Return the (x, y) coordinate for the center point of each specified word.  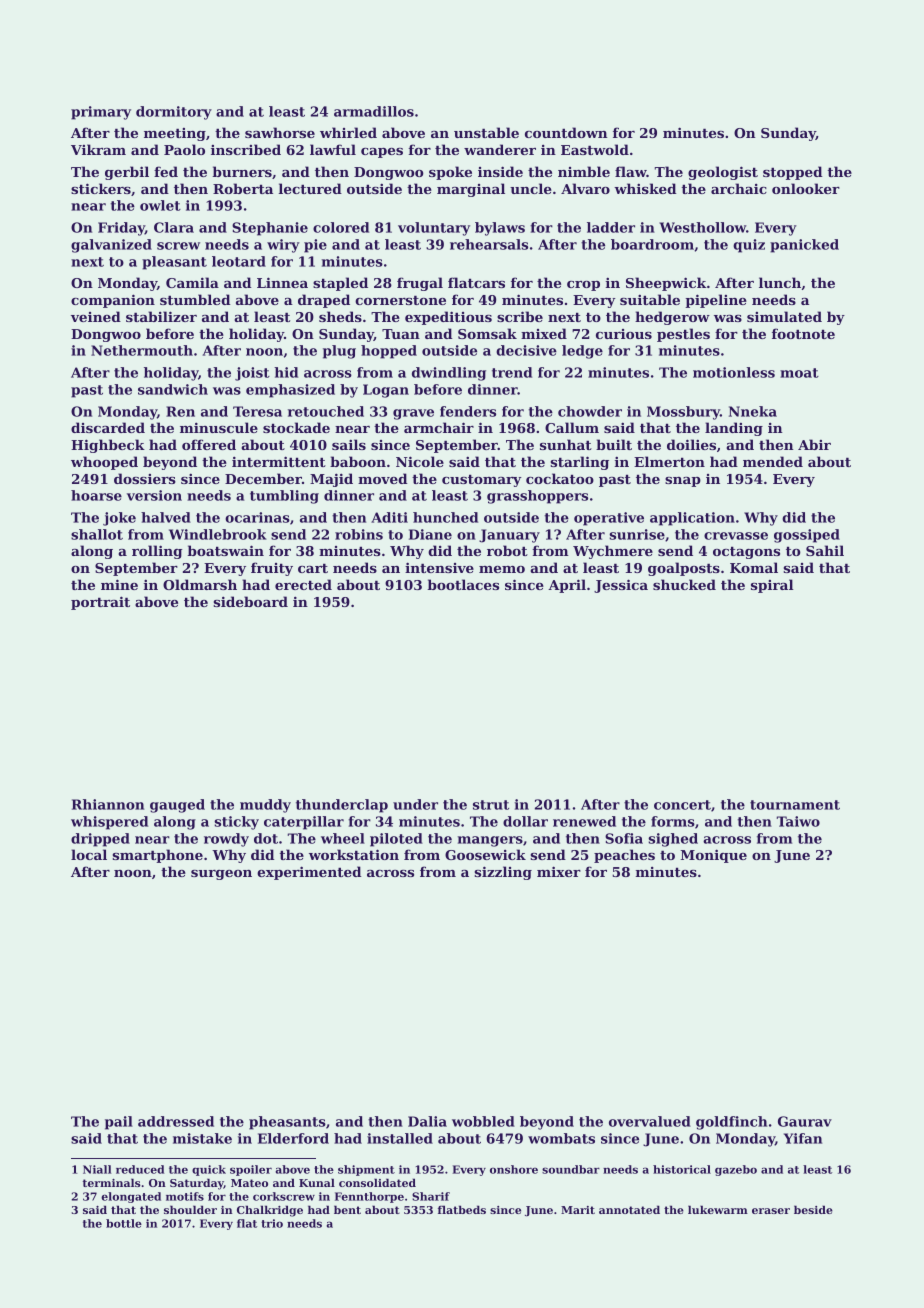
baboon (358, 461)
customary (482, 481)
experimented (309, 873)
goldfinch (731, 1123)
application (692, 519)
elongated (131, 1197)
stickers (101, 188)
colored (341, 227)
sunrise (637, 534)
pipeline (716, 301)
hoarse (96, 495)
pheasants (287, 1123)
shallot (97, 534)
